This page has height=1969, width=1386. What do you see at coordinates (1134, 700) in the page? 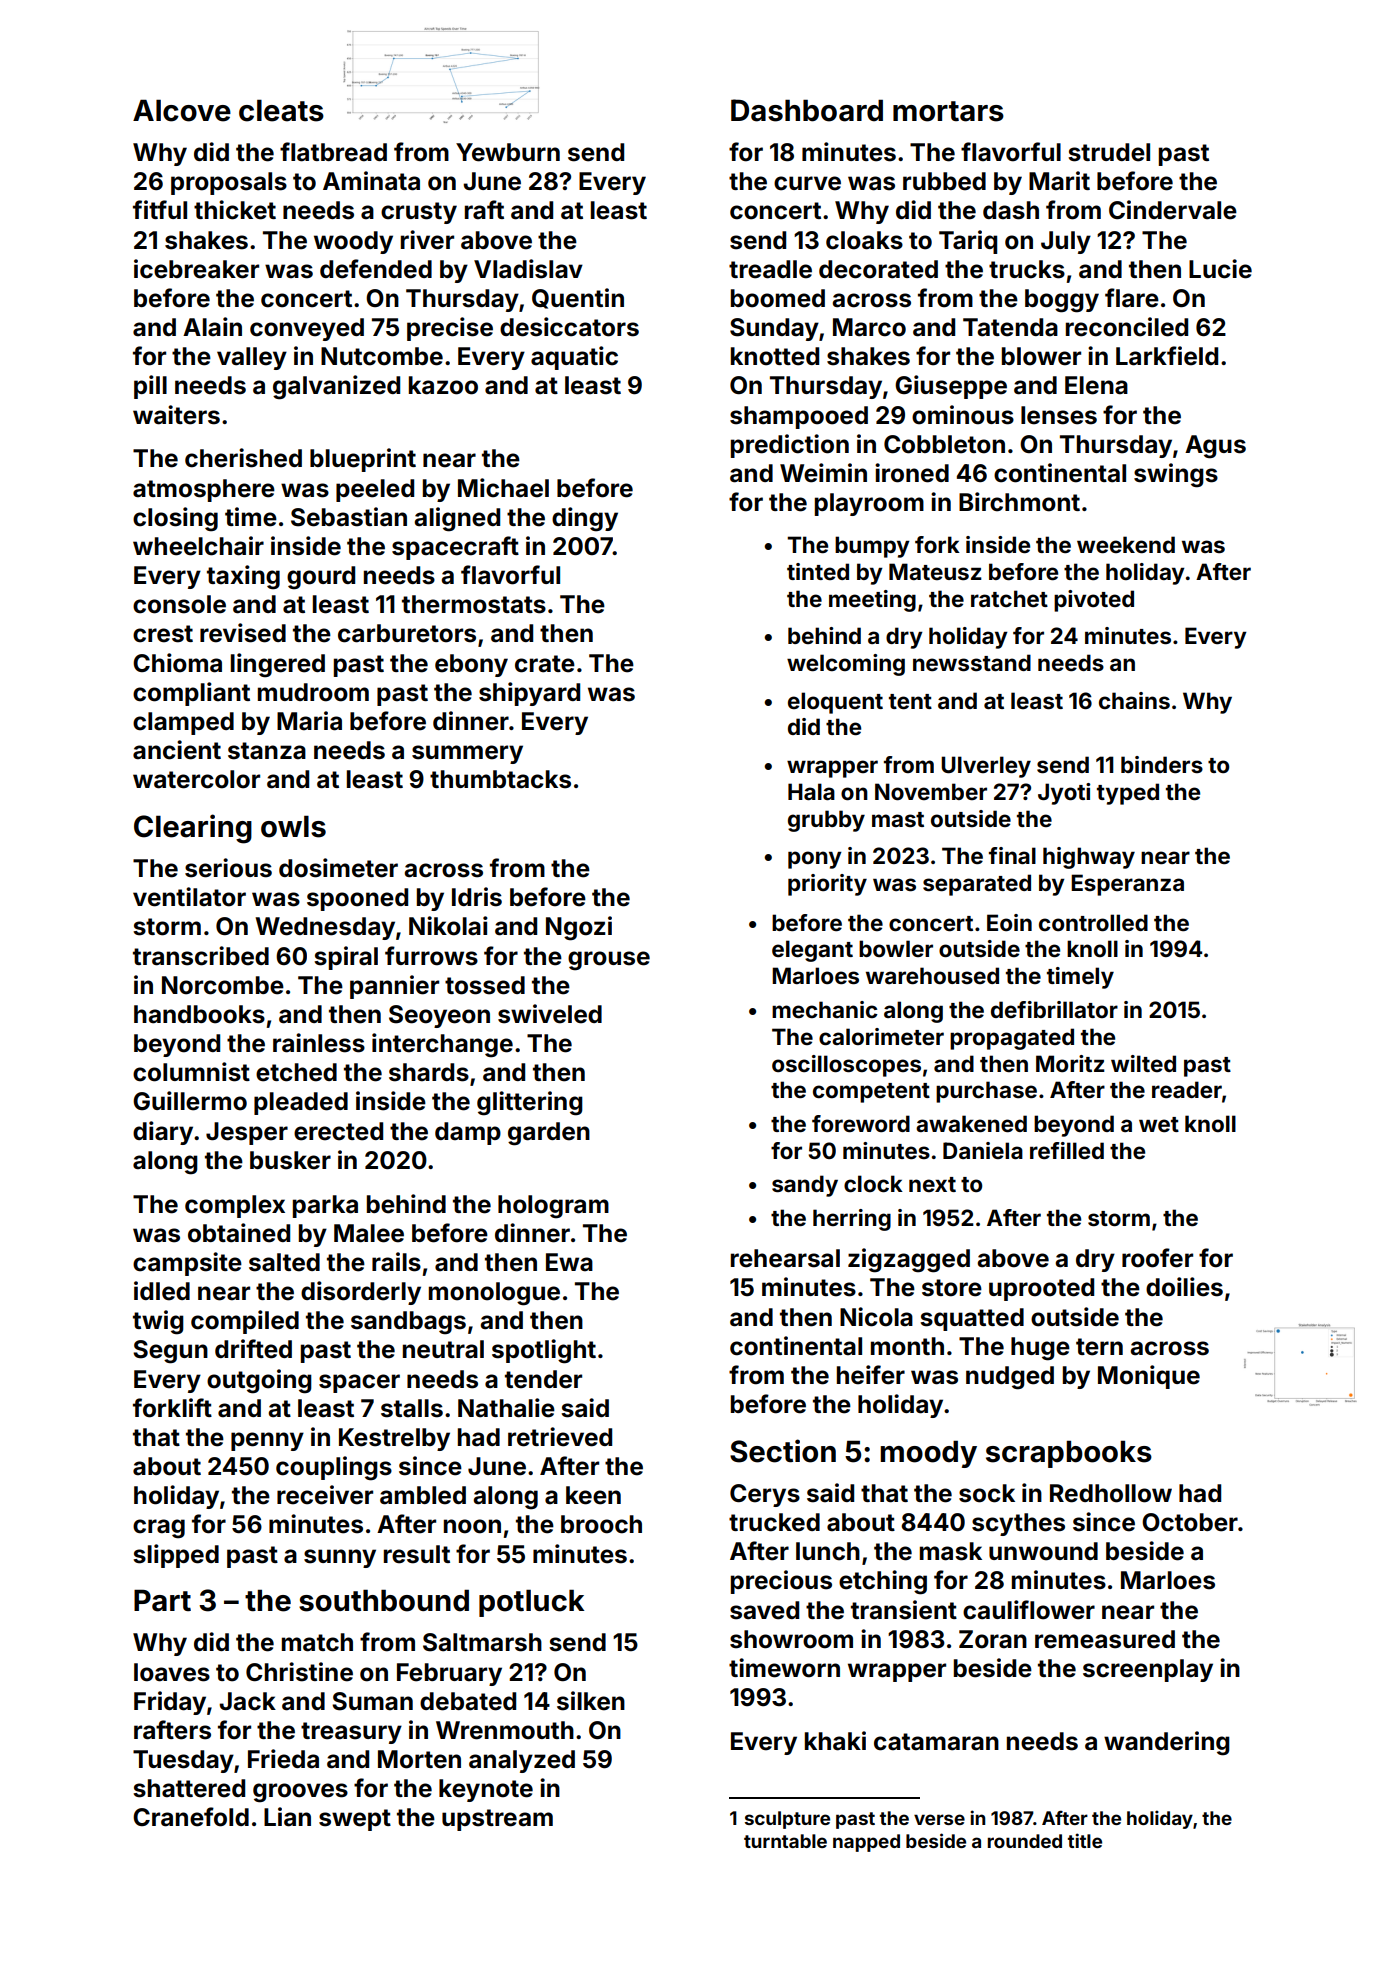
I see `chains` at bounding box center [1134, 700].
